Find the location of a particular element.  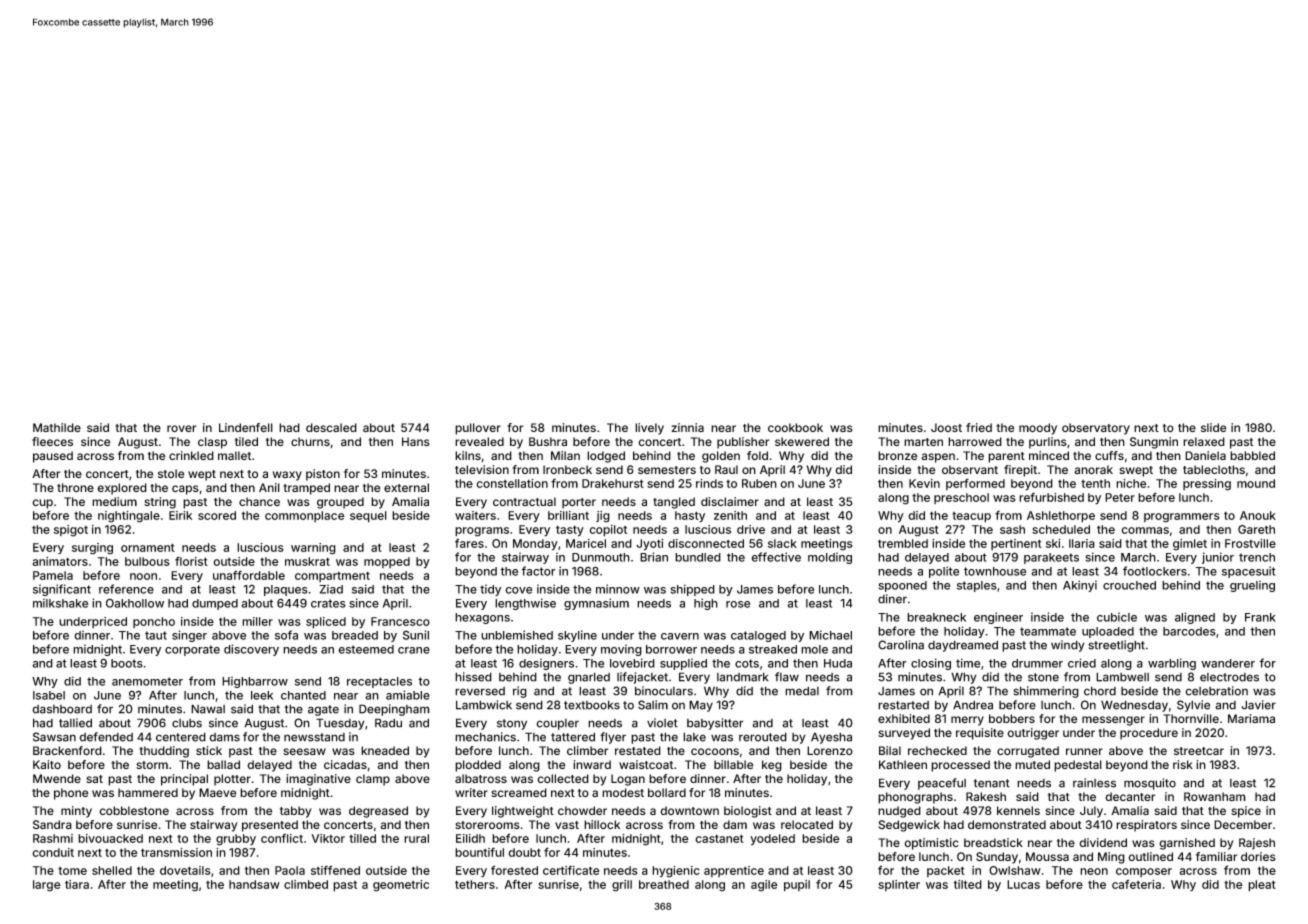

hillock is located at coordinates (602, 824).
